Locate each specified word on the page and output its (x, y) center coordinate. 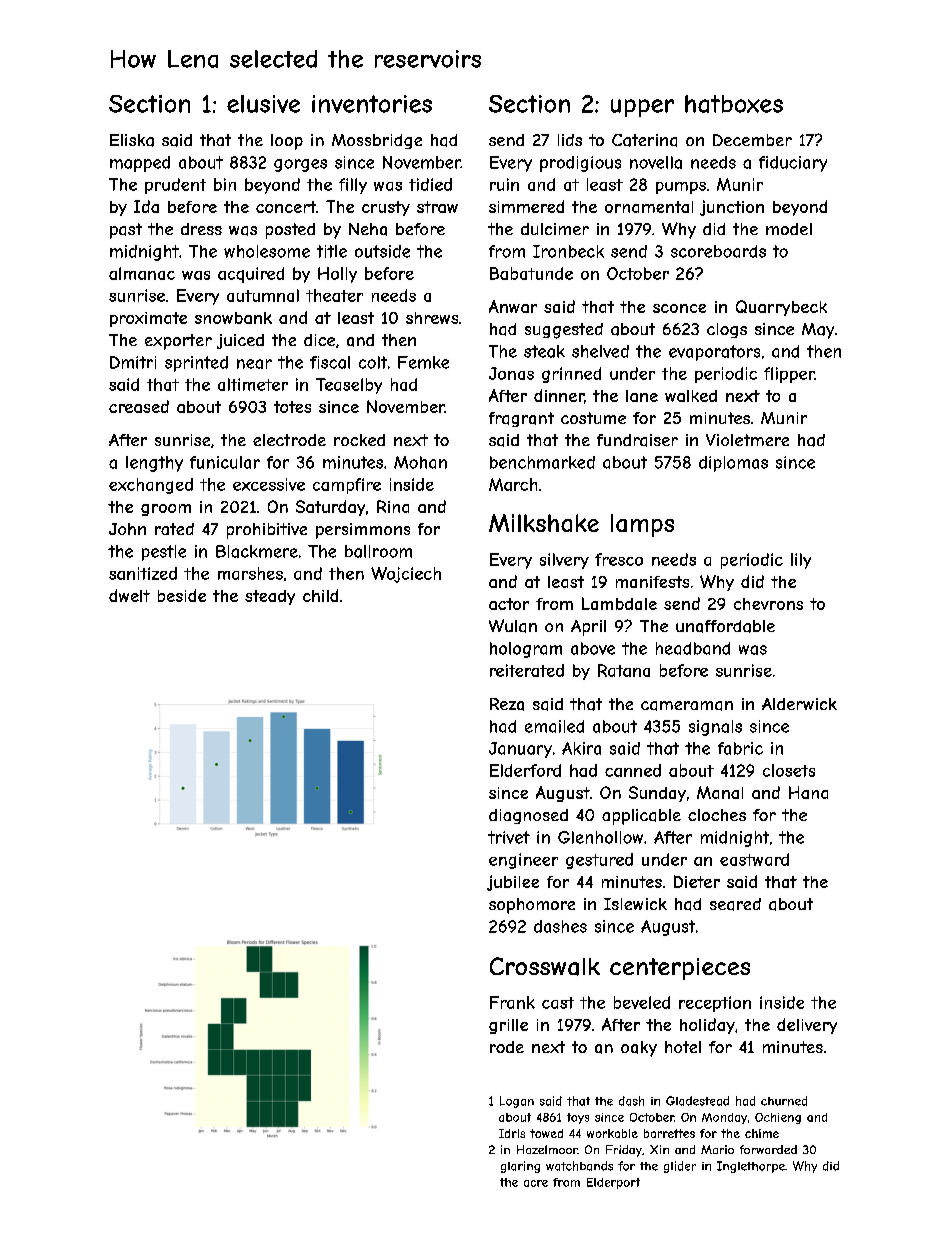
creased (139, 406)
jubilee (513, 883)
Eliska (132, 140)
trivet (509, 837)
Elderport (613, 1183)
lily (801, 561)
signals (715, 728)
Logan (517, 1102)
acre (536, 1183)
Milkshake (544, 523)
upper (642, 108)
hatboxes (734, 104)
